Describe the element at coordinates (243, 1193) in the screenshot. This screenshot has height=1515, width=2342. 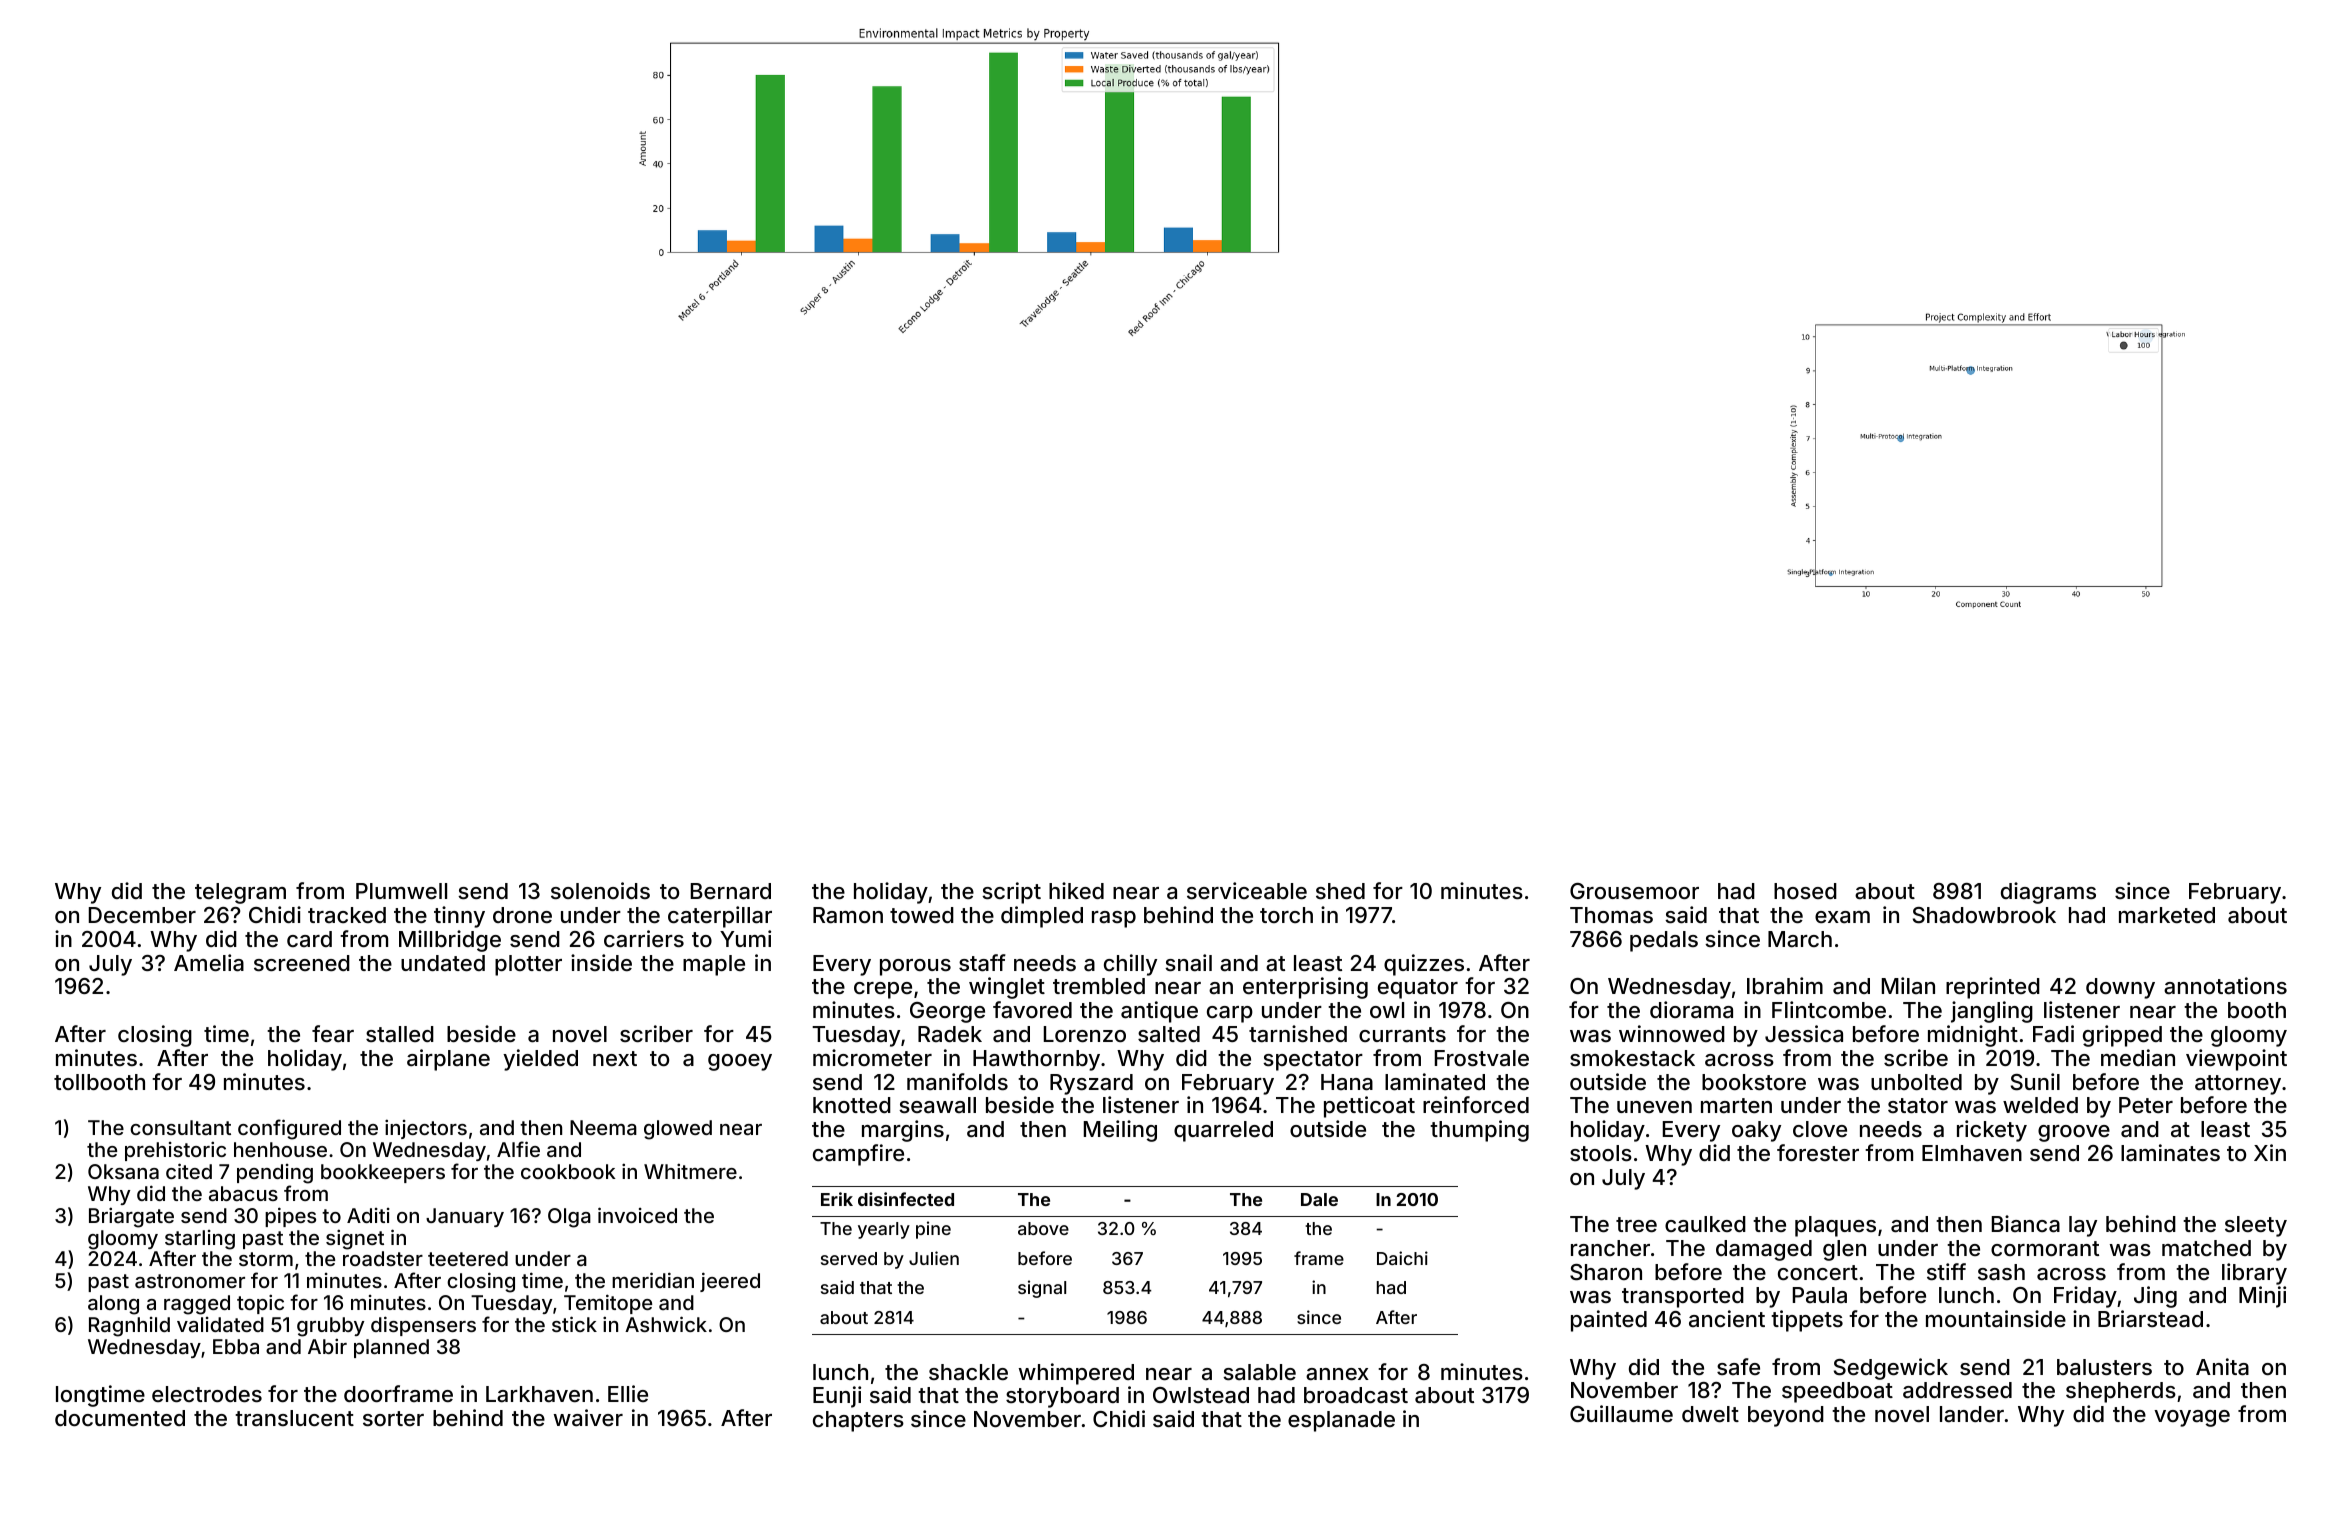
I see `abacus` at that location.
